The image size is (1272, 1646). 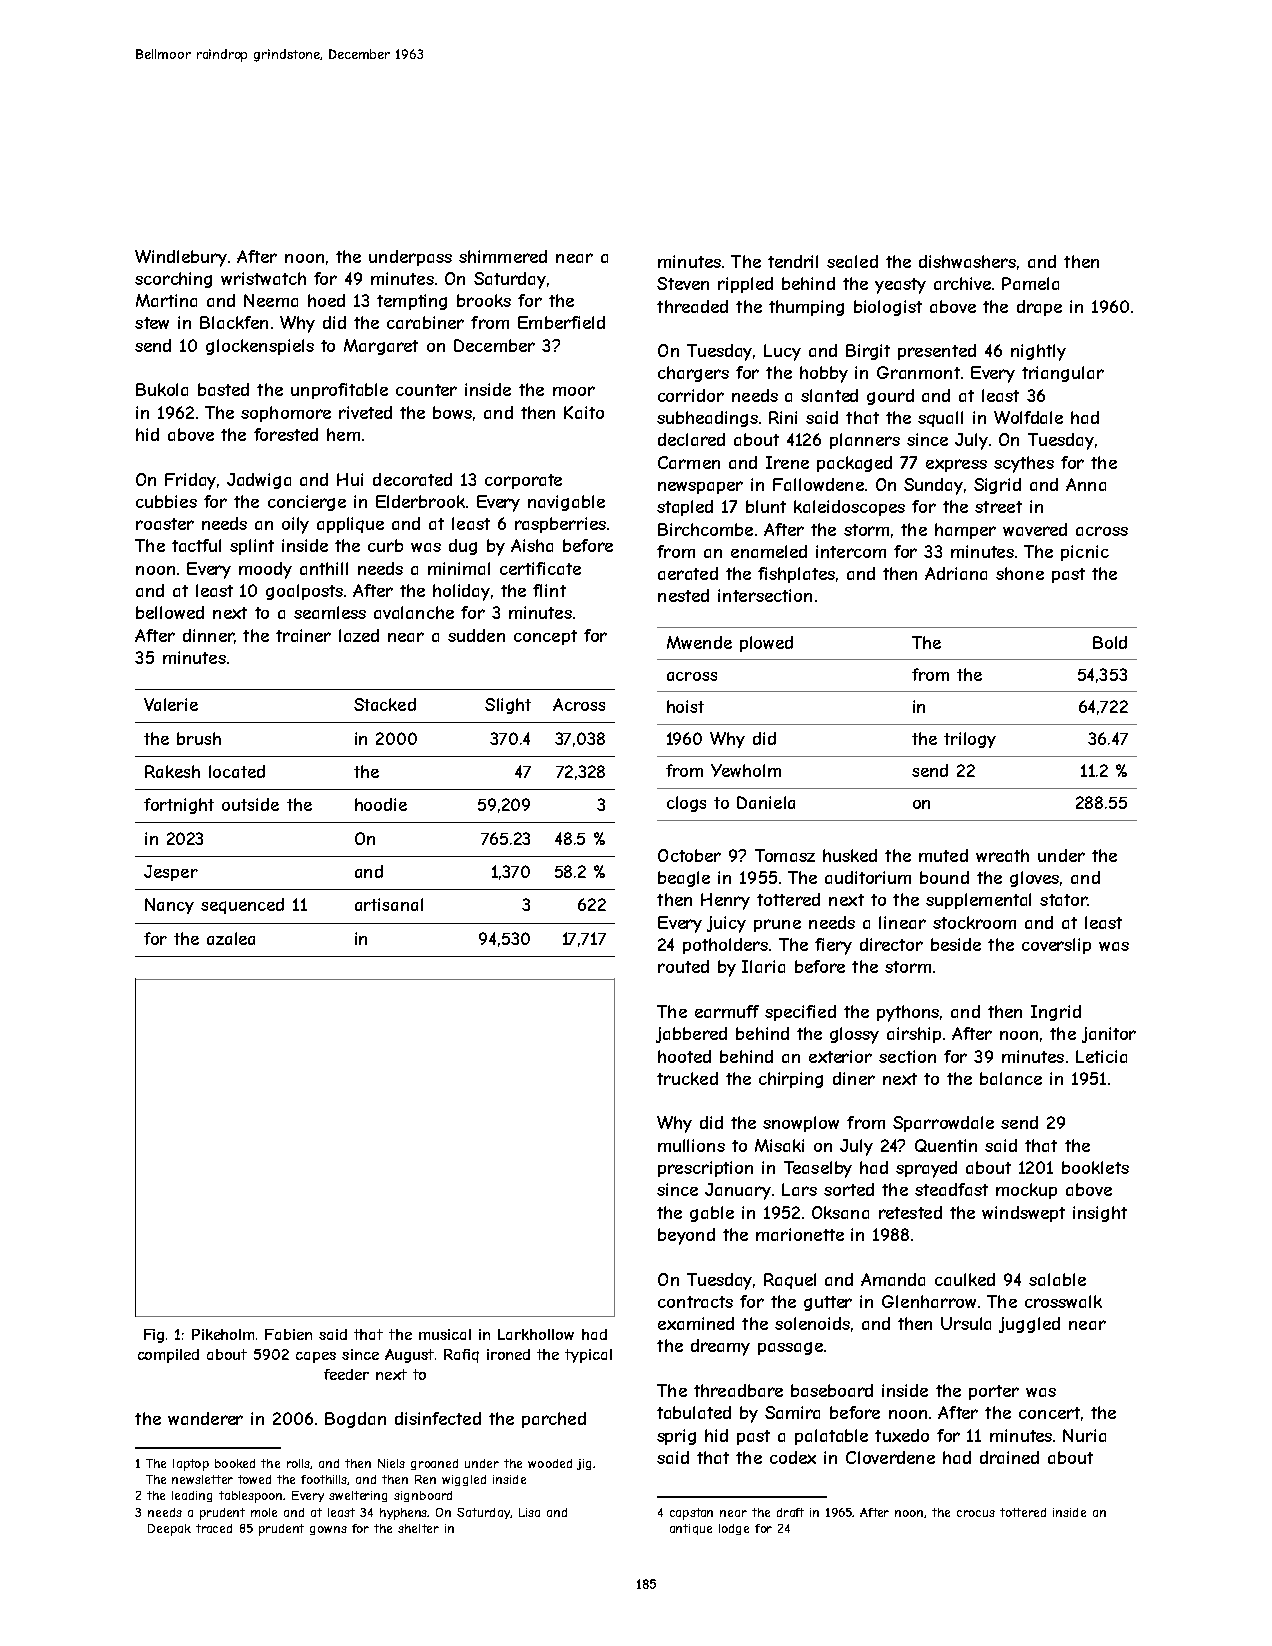 What do you see at coordinates (523, 481) in the image?
I see `corporate` at bounding box center [523, 481].
